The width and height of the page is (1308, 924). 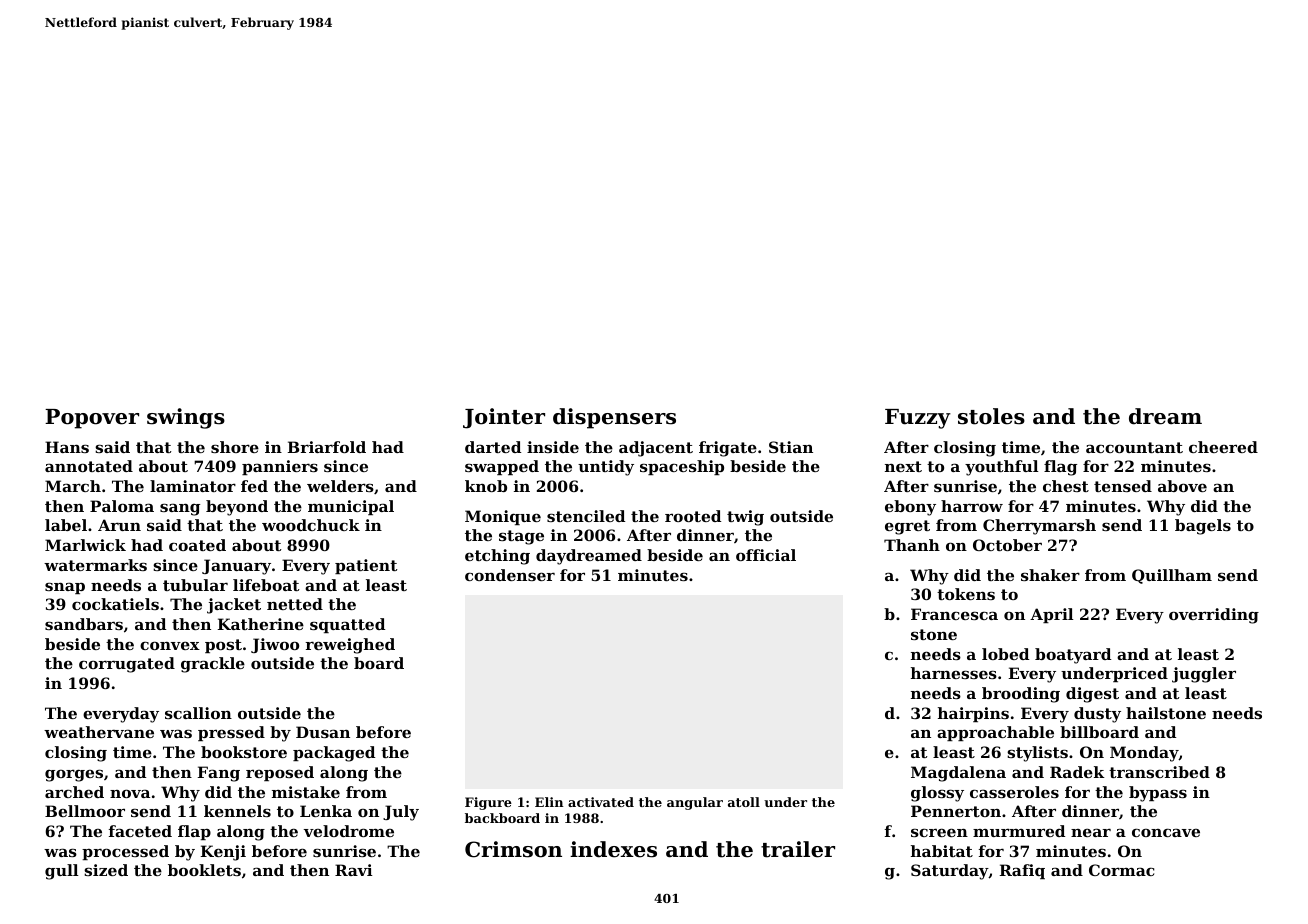 What do you see at coordinates (186, 418) in the page?
I see `swings` at bounding box center [186, 418].
